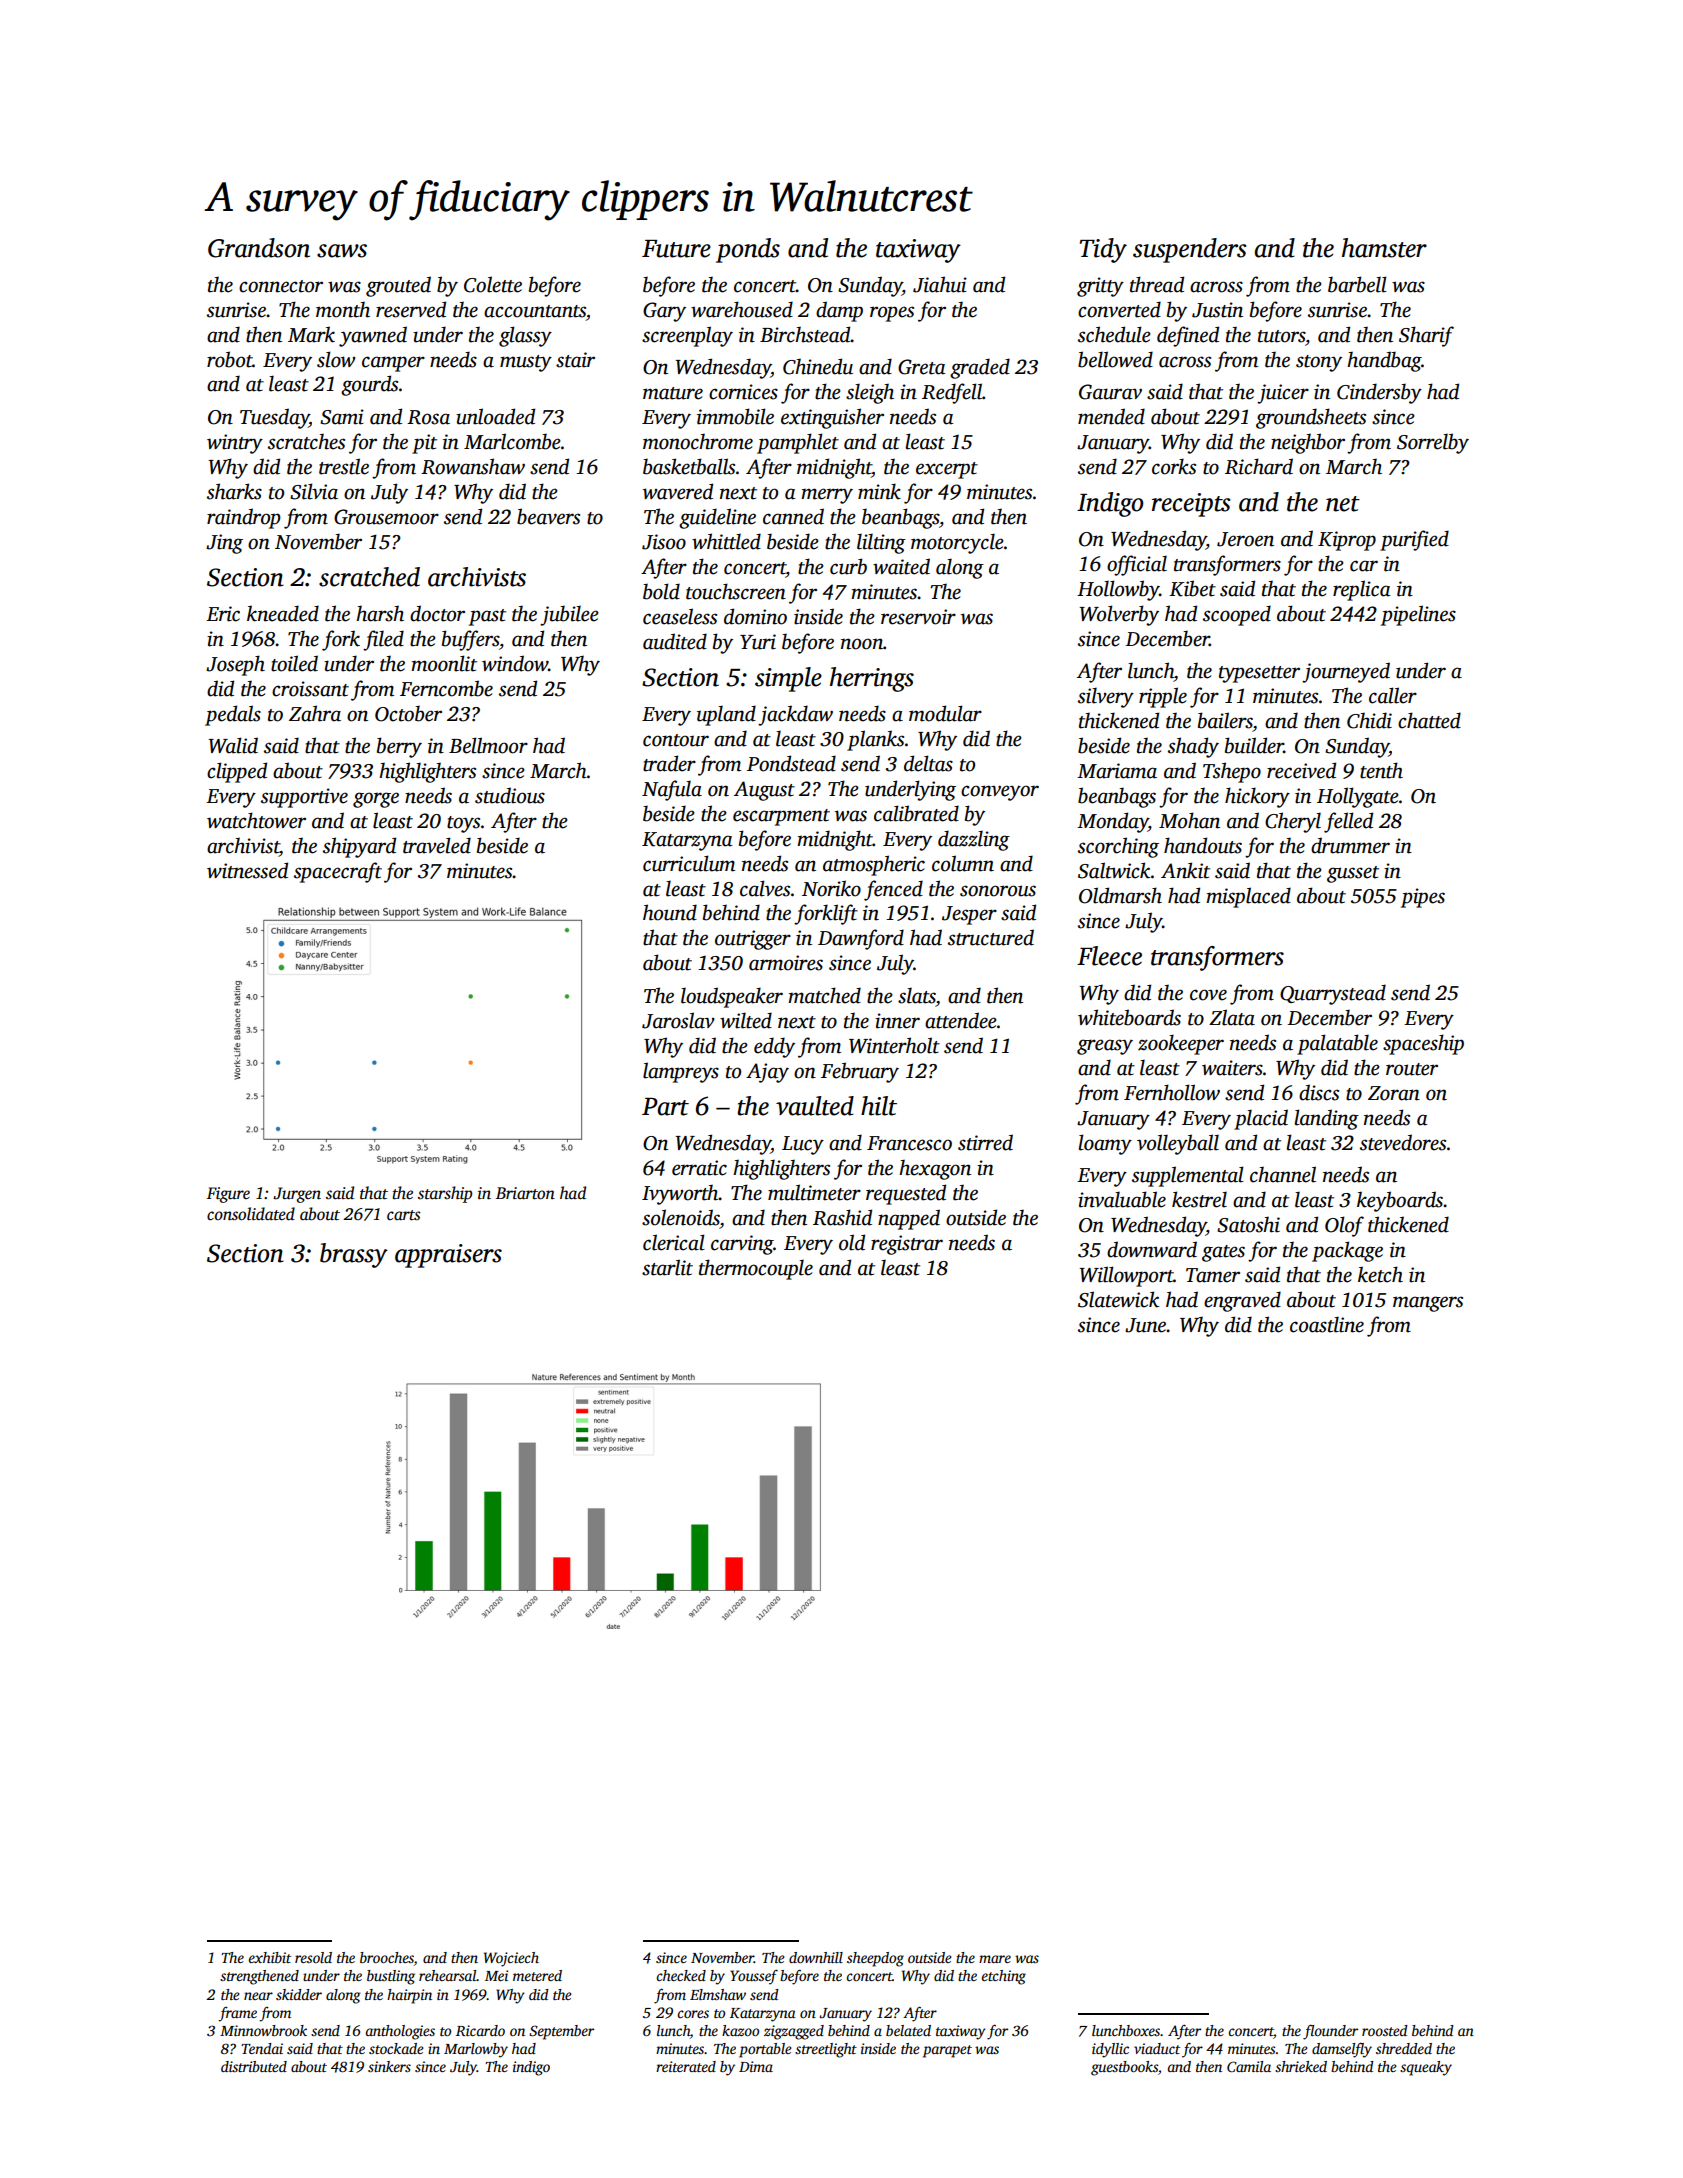 This screenshot has height=2178, width=1683. I want to click on coastline, so click(1327, 1324).
